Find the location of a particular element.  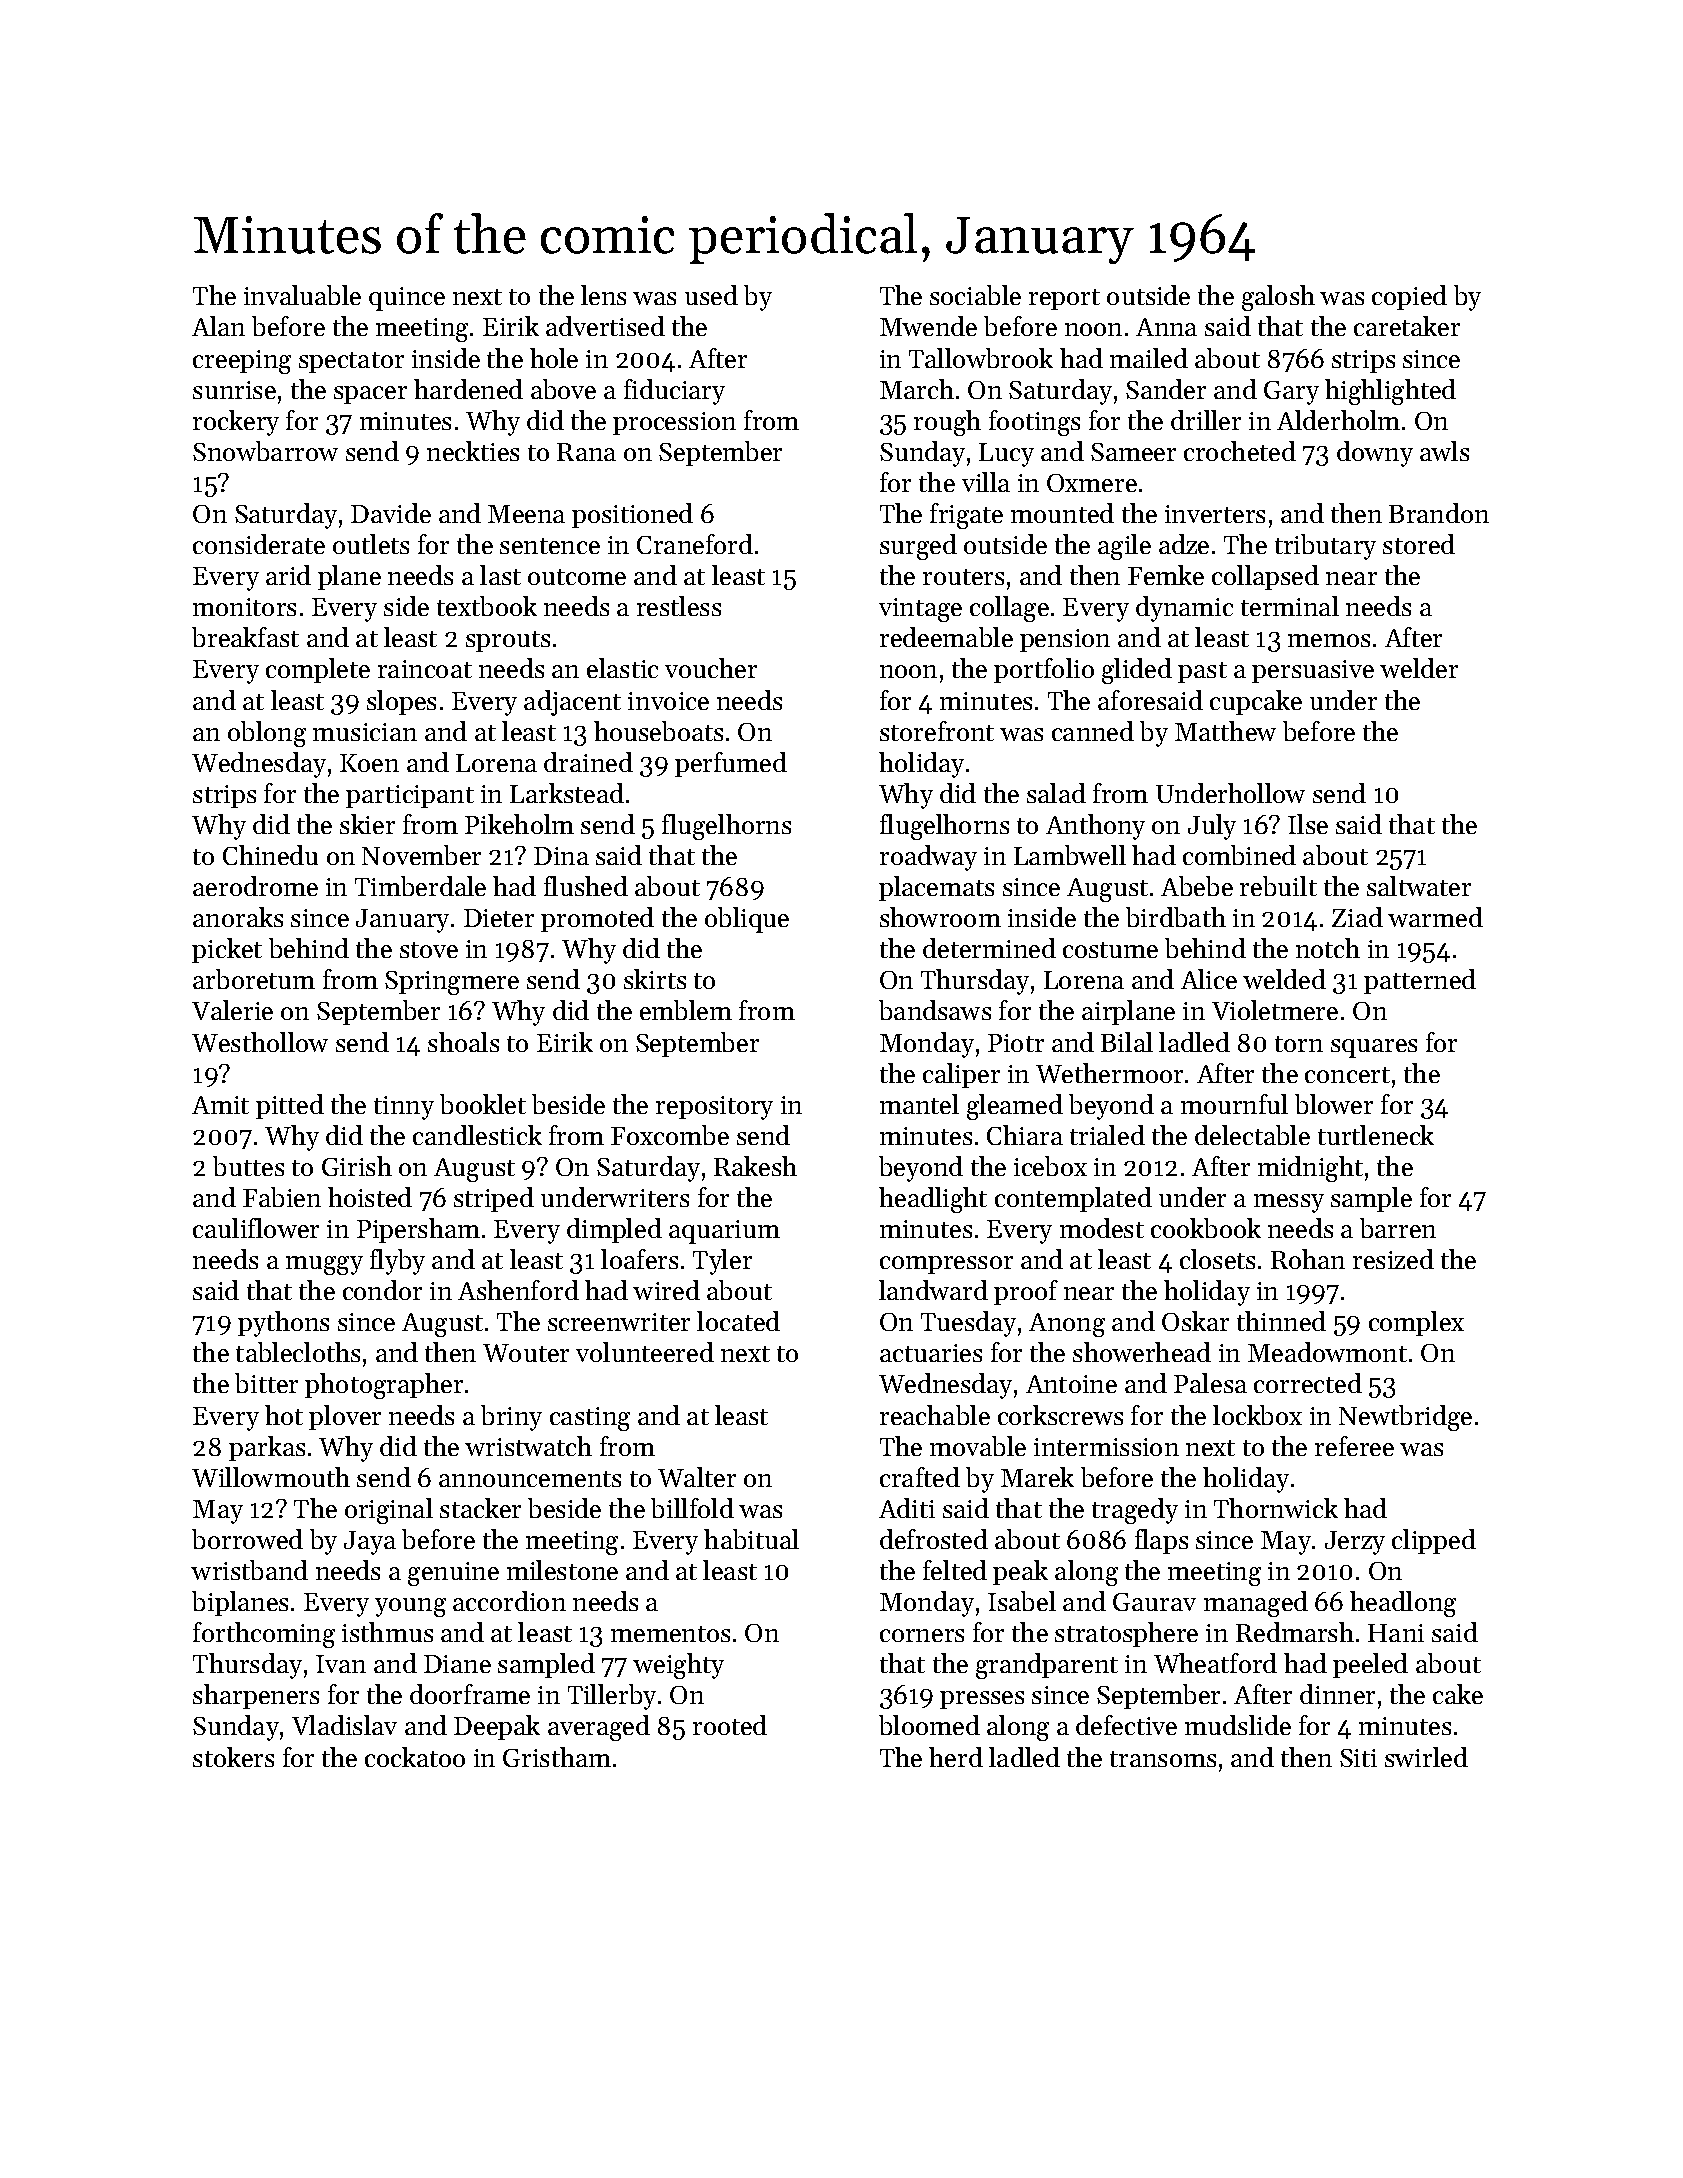

anoraks is located at coordinates (238, 917).
